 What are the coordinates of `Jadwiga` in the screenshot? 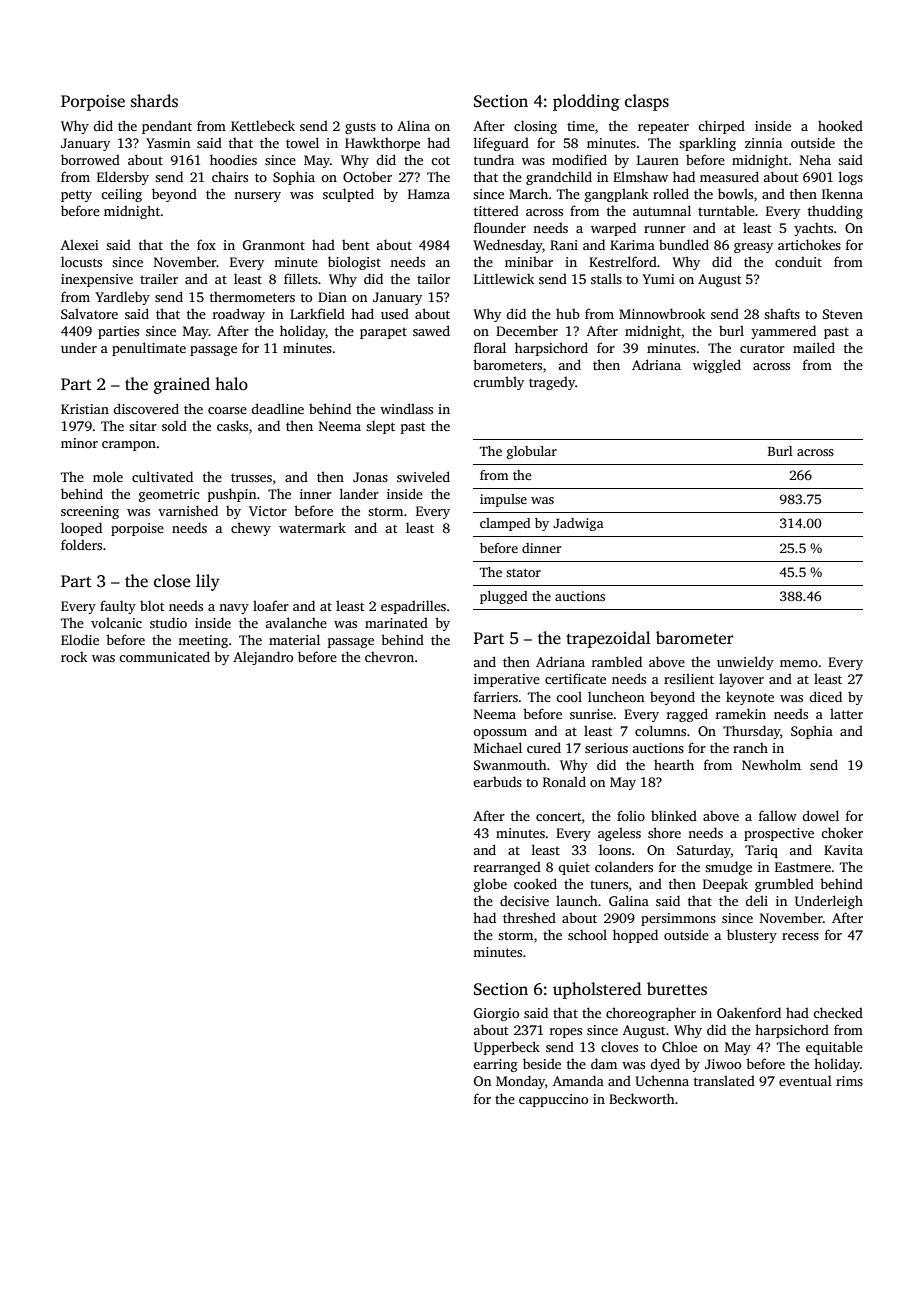 It's located at (578, 524).
